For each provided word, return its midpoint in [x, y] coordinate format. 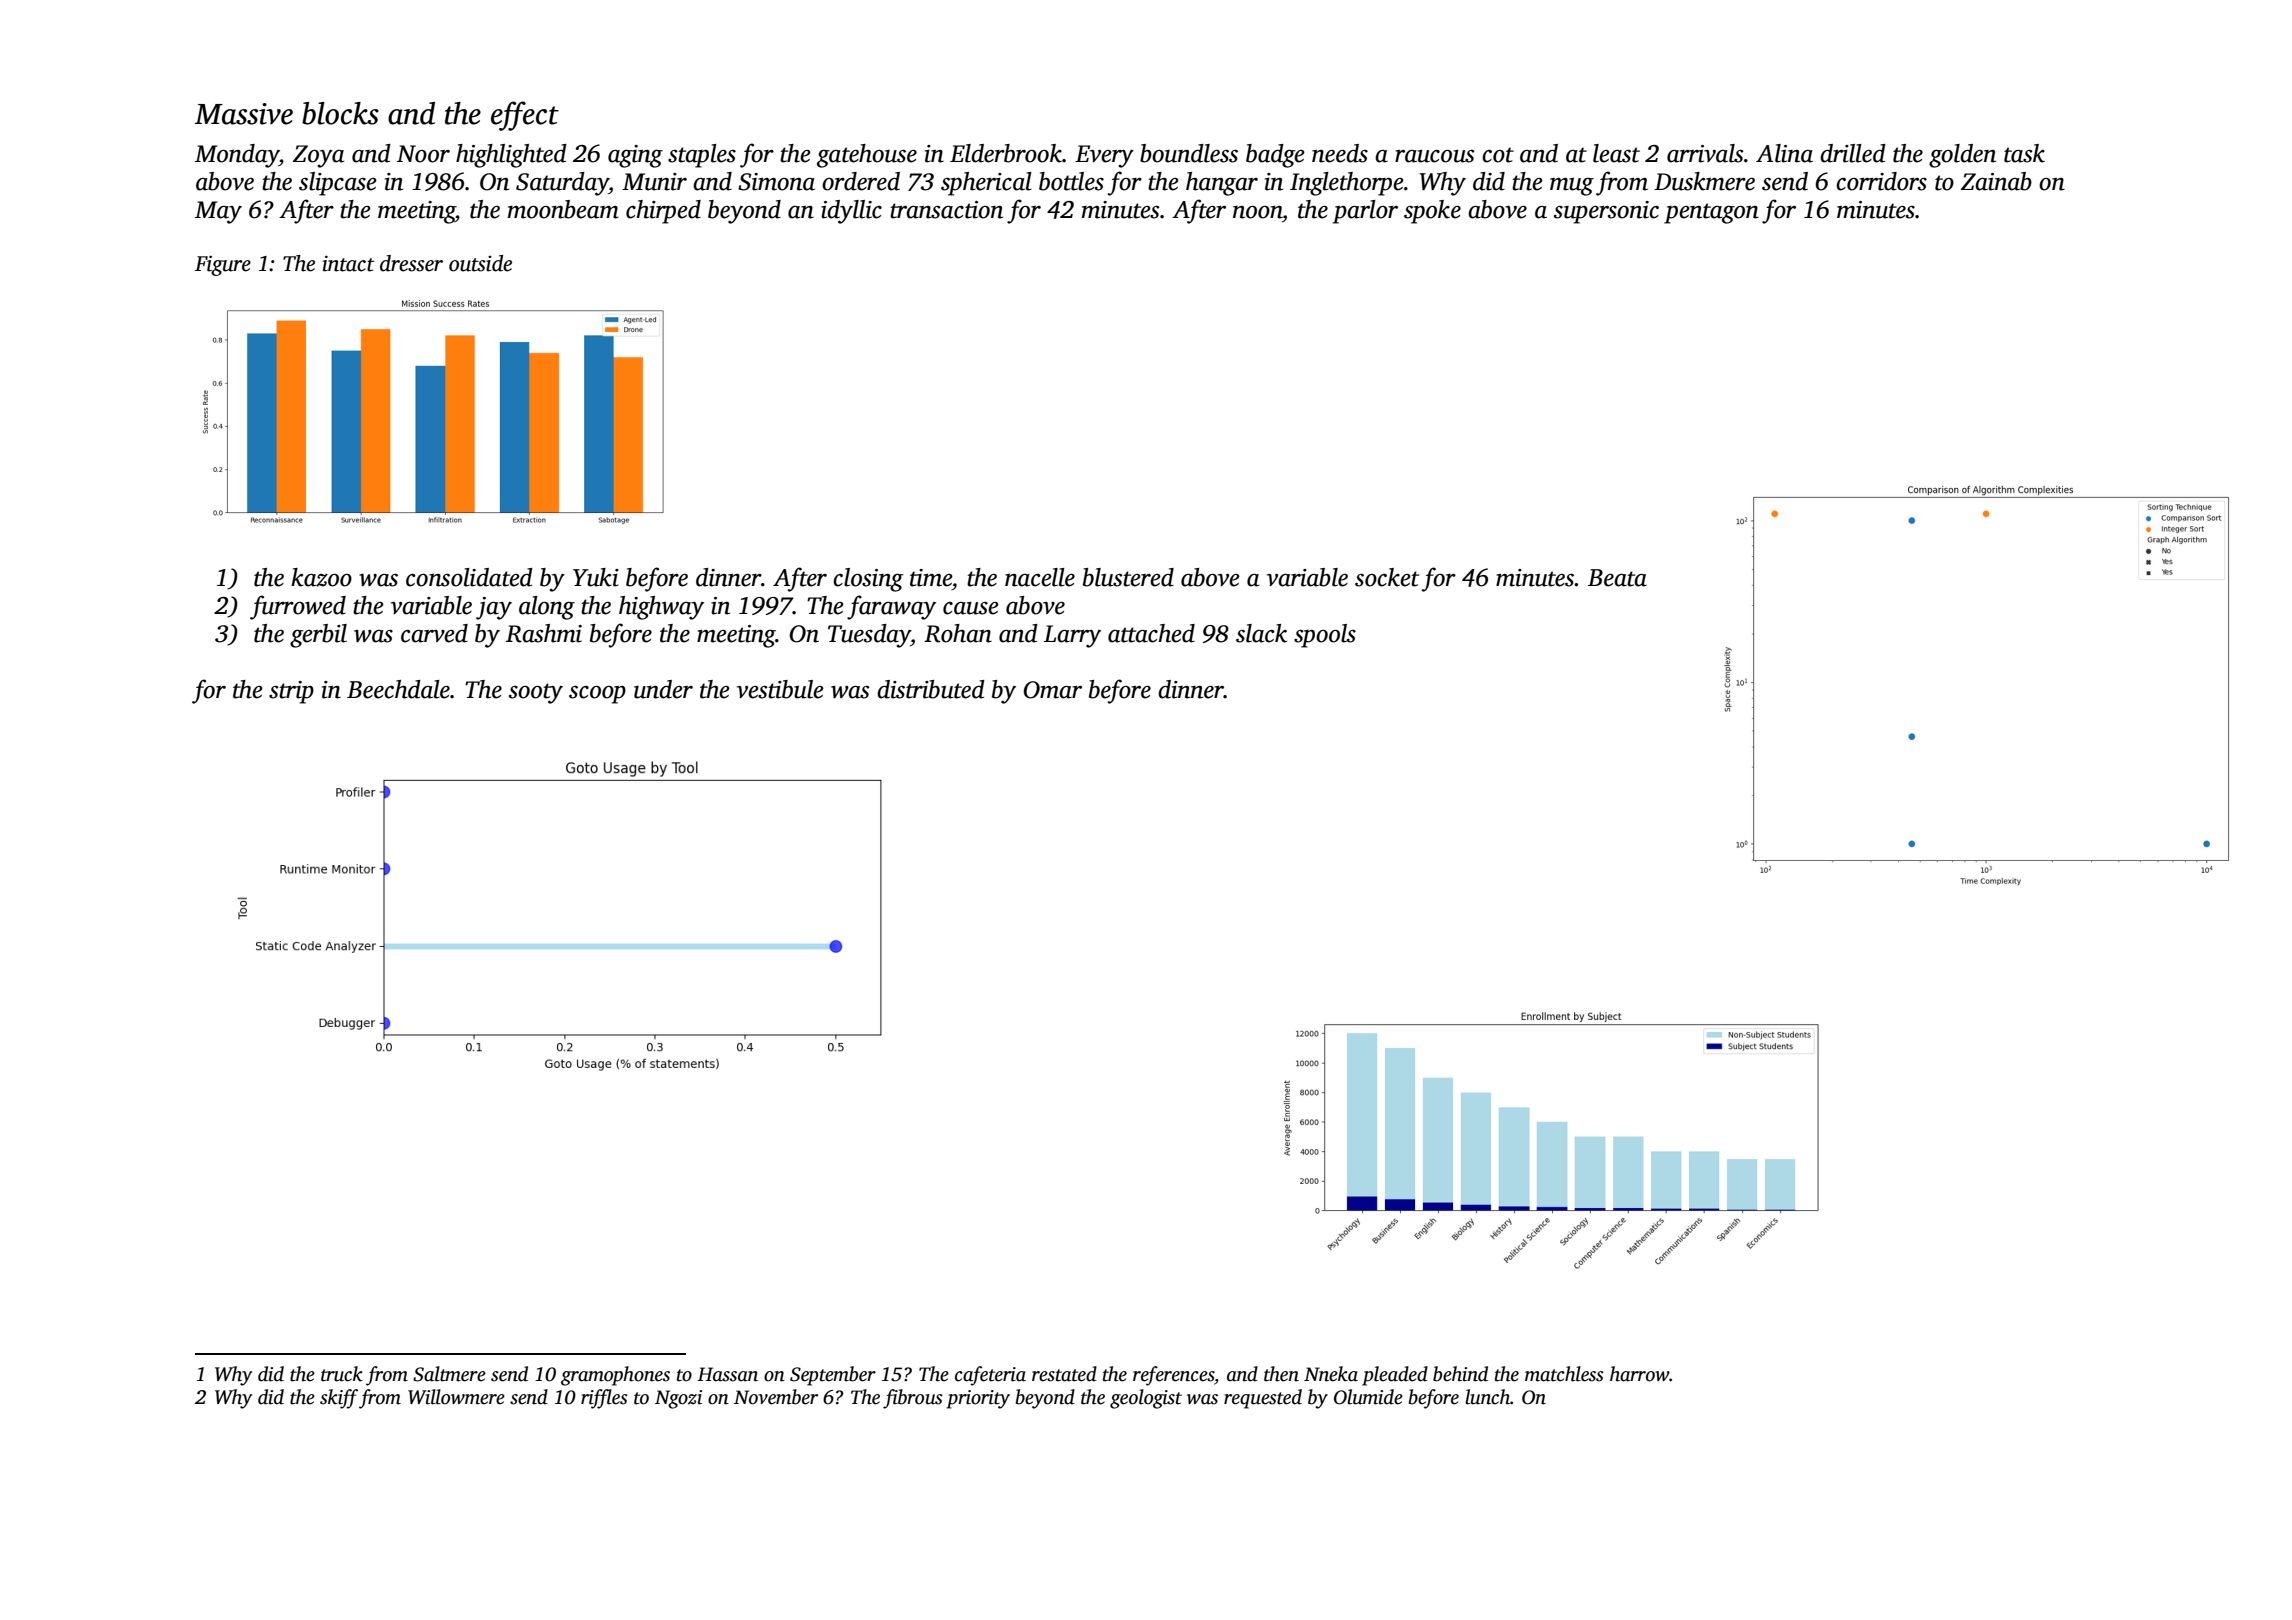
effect [525, 116]
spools [1325, 636]
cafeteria [990, 1376]
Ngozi [678, 1399]
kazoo [321, 577]
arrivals [1705, 153]
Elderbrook [1006, 153]
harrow [1640, 1374]
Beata [1617, 578]
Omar [1052, 690]
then [1281, 1374]
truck [342, 1374]
